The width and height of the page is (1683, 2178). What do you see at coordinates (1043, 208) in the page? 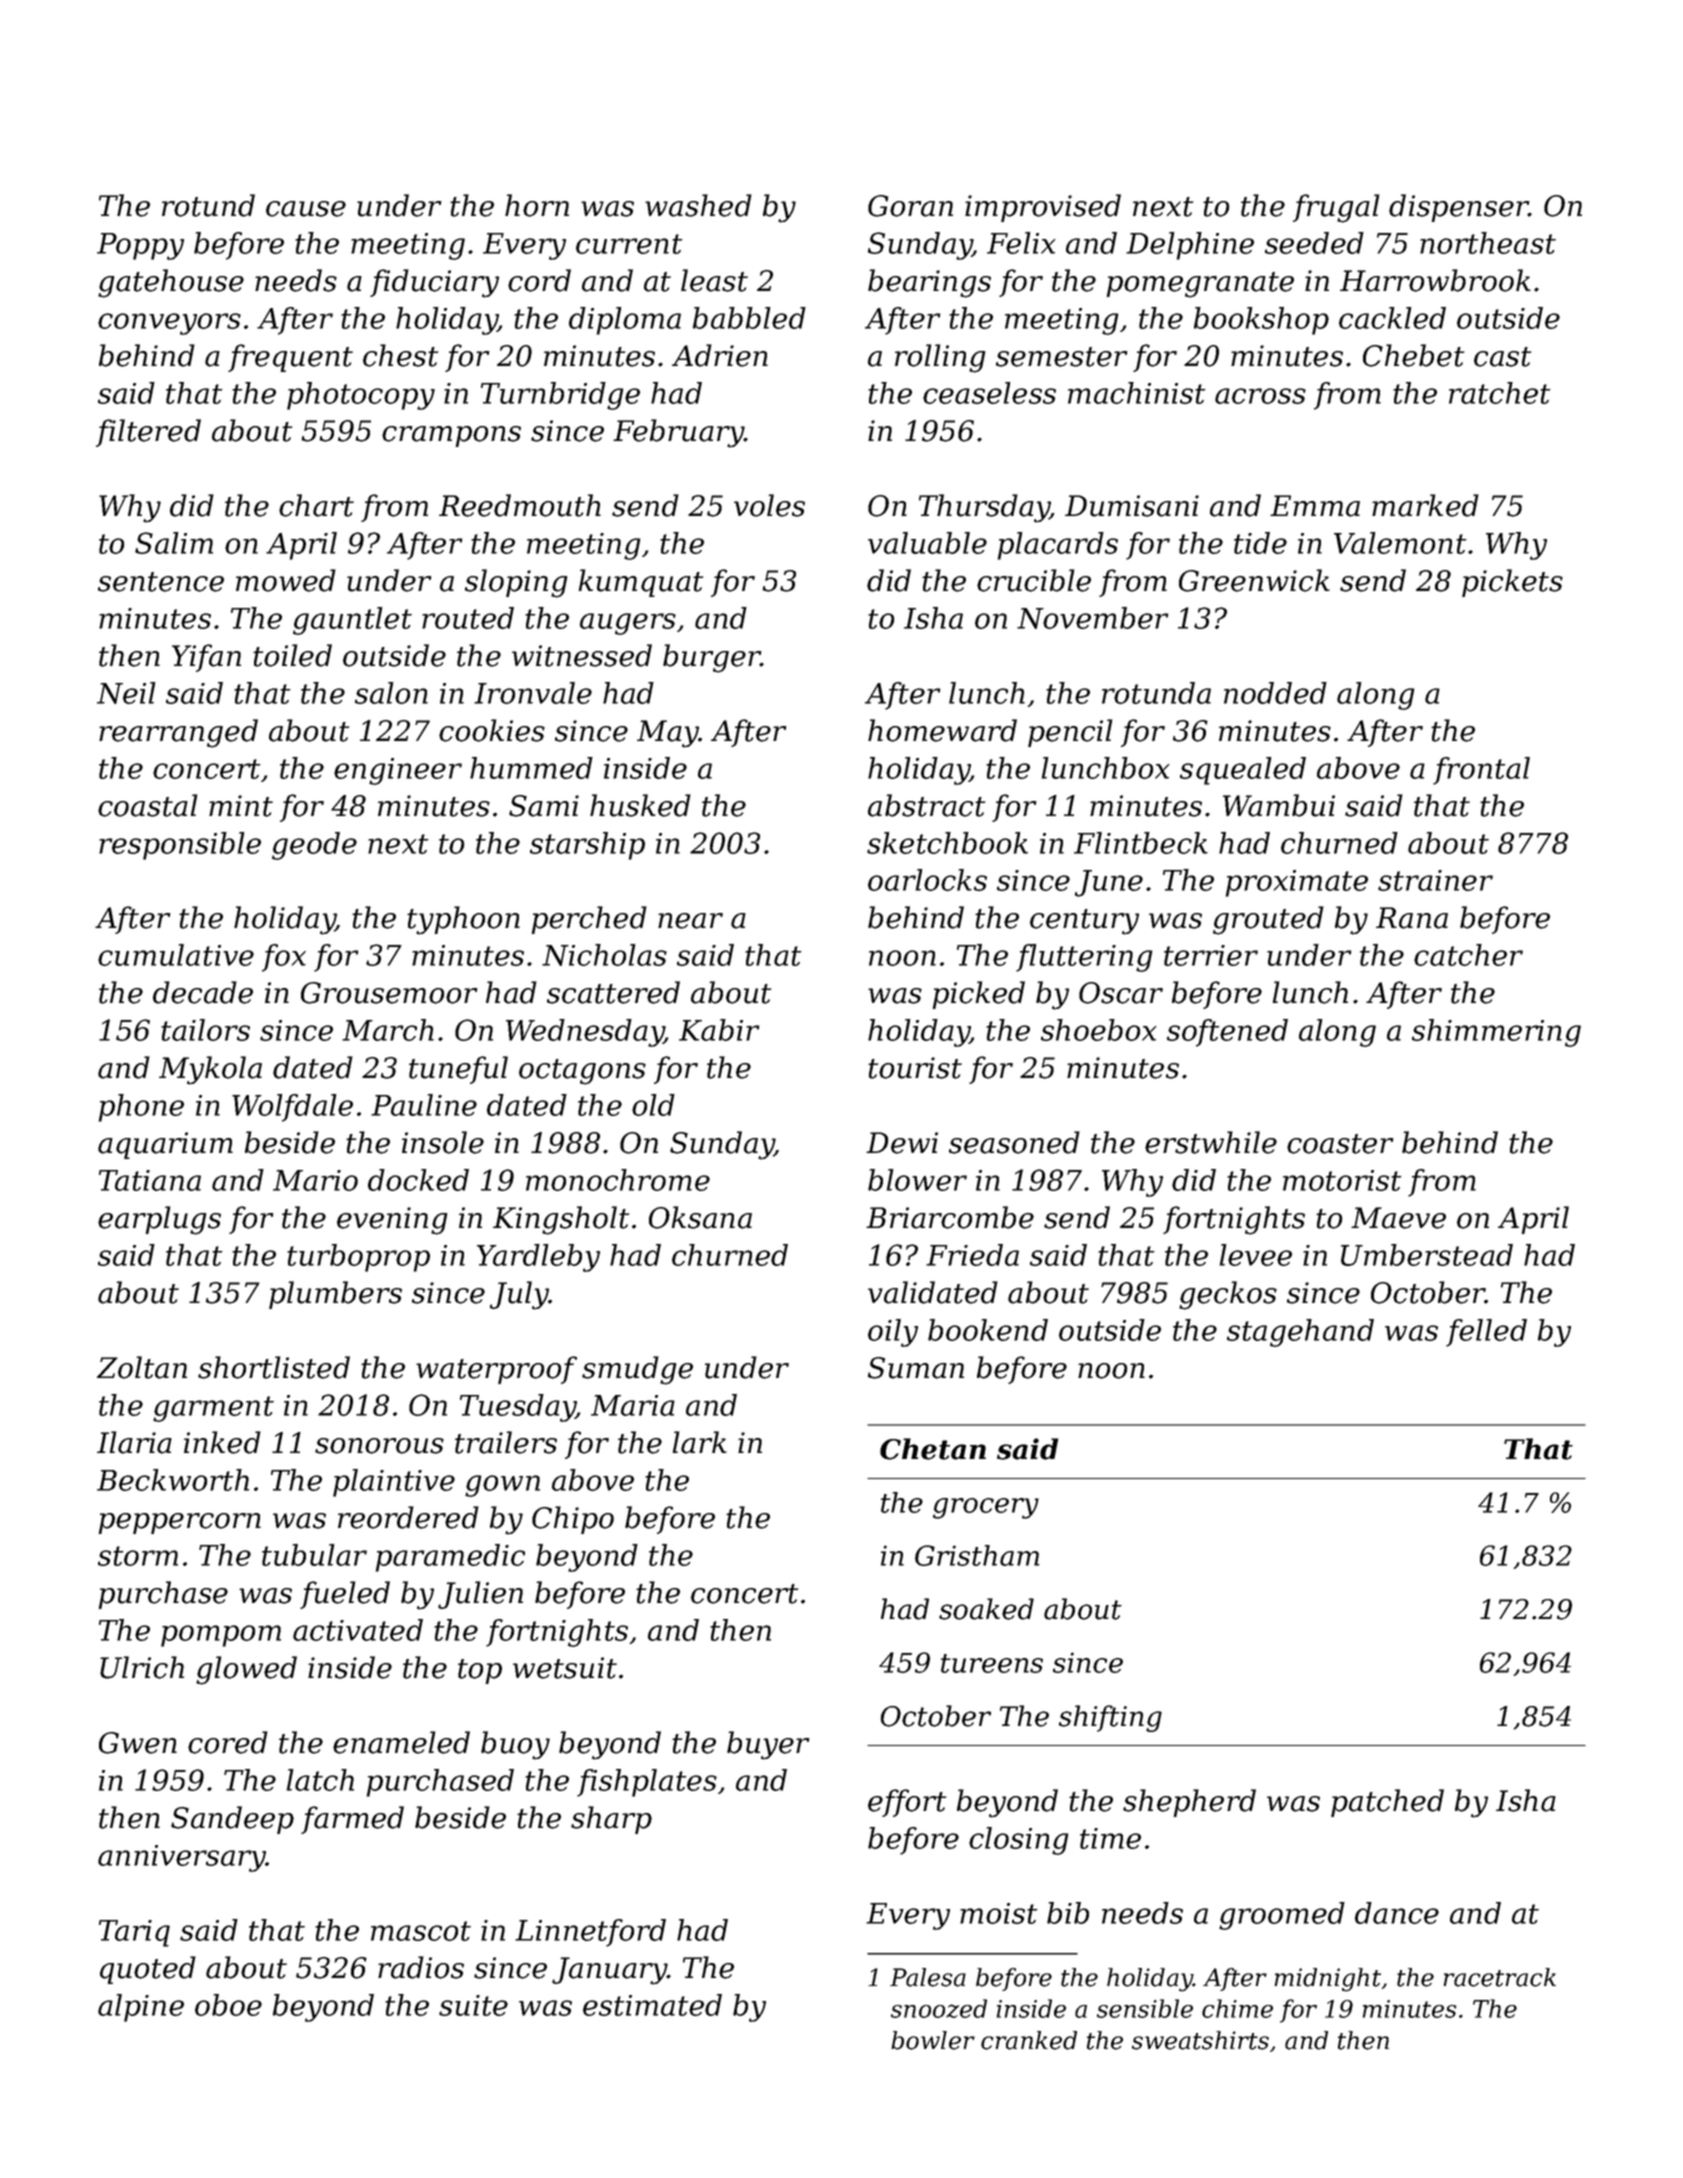
I see `improvised` at bounding box center [1043, 208].
